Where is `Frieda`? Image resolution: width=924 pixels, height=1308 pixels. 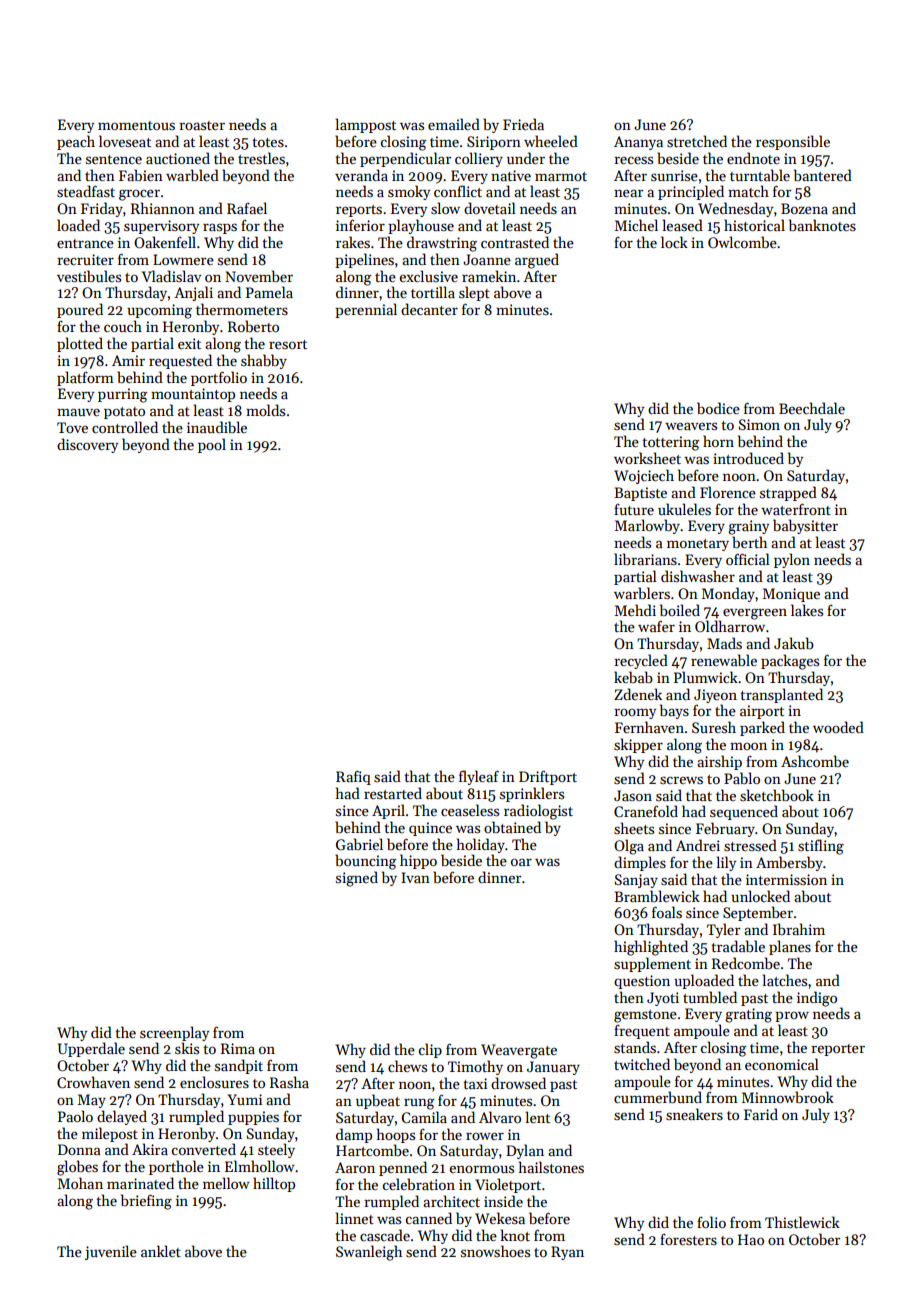 Frieda is located at coordinates (523, 124).
